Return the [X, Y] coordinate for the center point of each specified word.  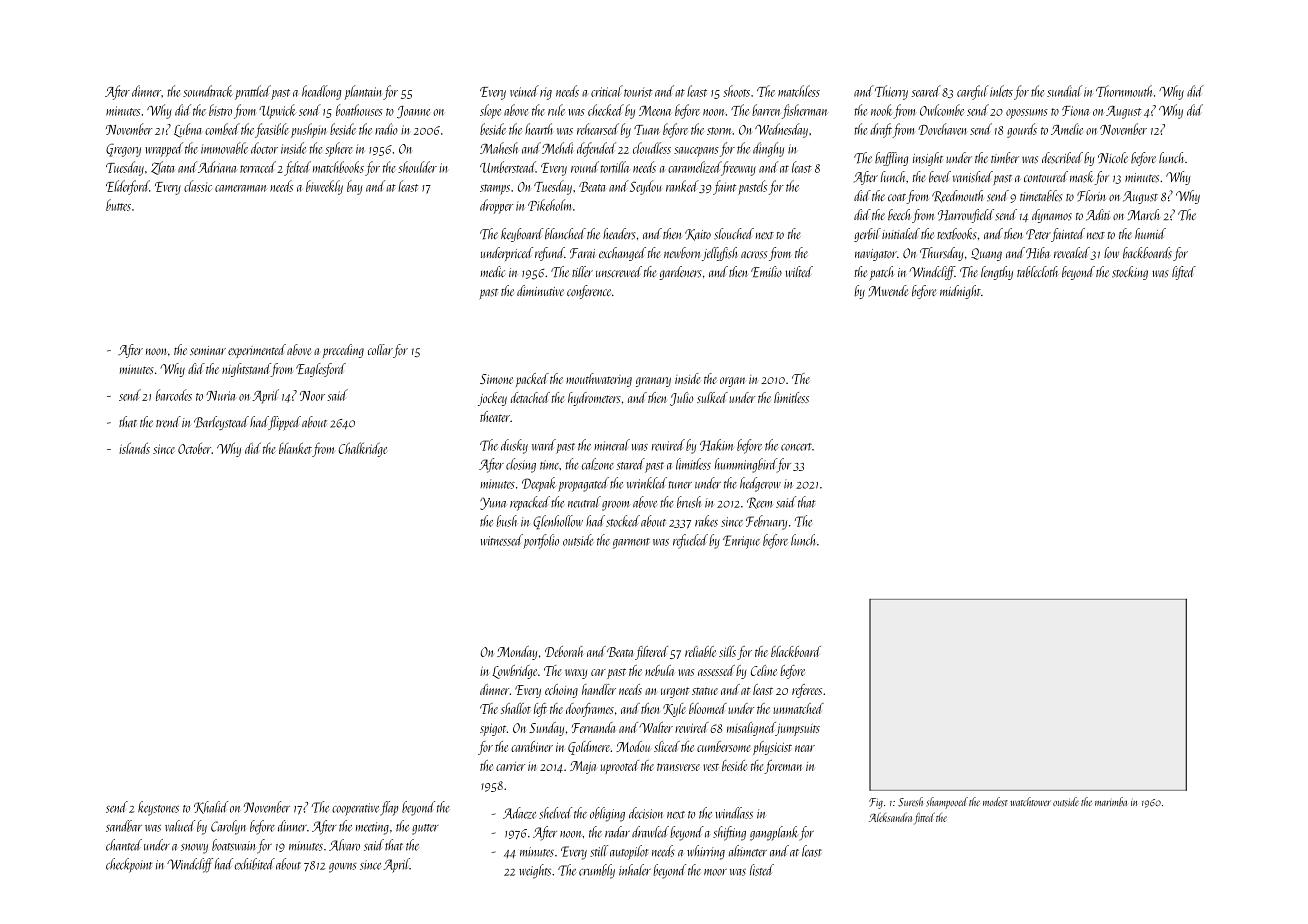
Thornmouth [1124, 91]
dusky [514, 446]
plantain [363, 92]
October [194, 448]
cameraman [241, 188]
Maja [583, 767]
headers [619, 234]
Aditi [1098, 215]
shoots [736, 91]
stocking [1130, 273]
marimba [1111, 801]
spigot [493, 729]
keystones [158, 808]
